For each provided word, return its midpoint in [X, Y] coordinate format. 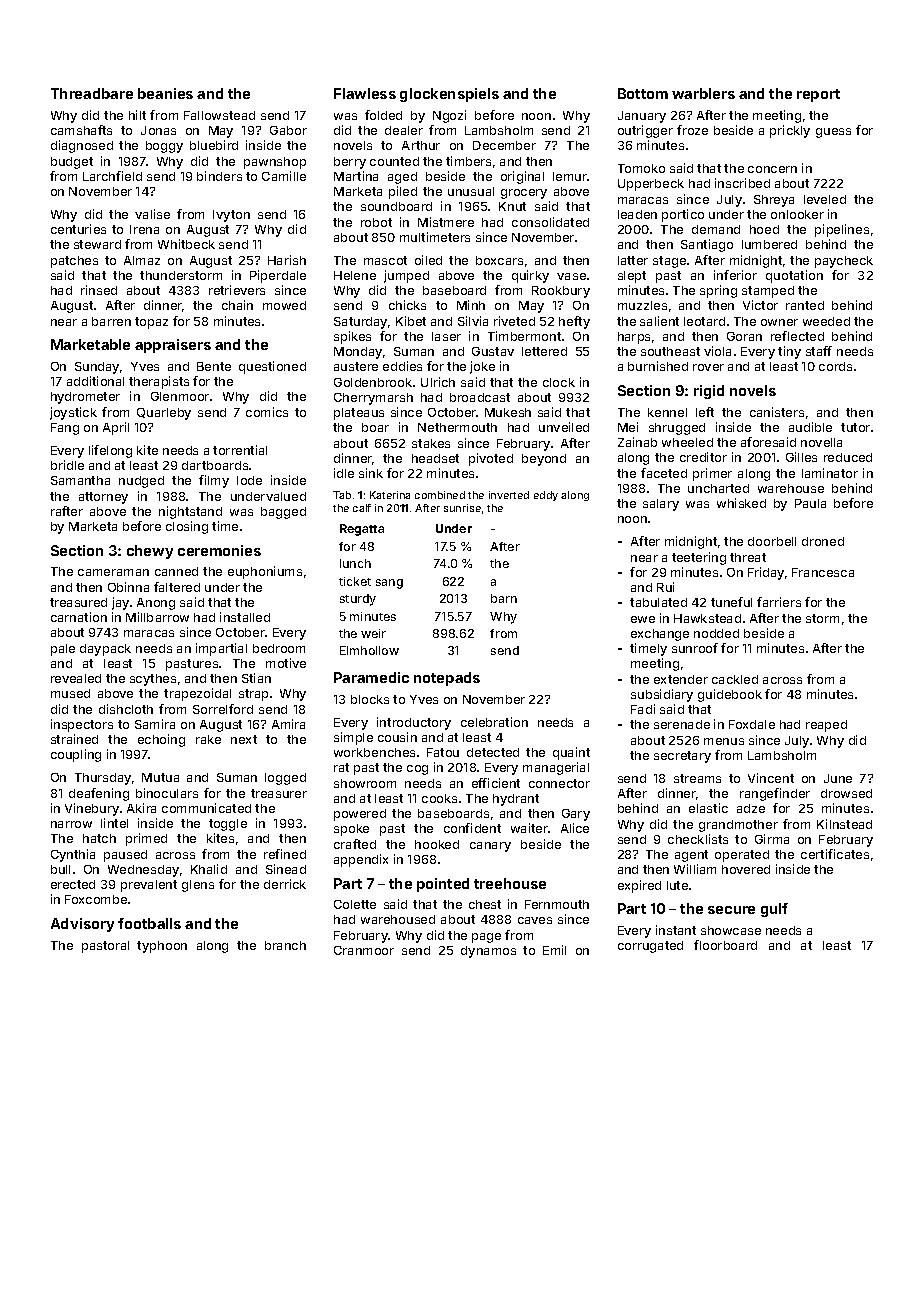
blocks [370, 699]
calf [362, 508]
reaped [826, 726]
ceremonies [219, 550]
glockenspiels [449, 95]
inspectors [82, 725]
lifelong [110, 451]
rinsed [99, 290]
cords [835, 366]
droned [823, 541]
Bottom [643, 93]
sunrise [462, 508]
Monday [358, 353]
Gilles [801, 457]
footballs [149, 923]
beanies [165, 93]
